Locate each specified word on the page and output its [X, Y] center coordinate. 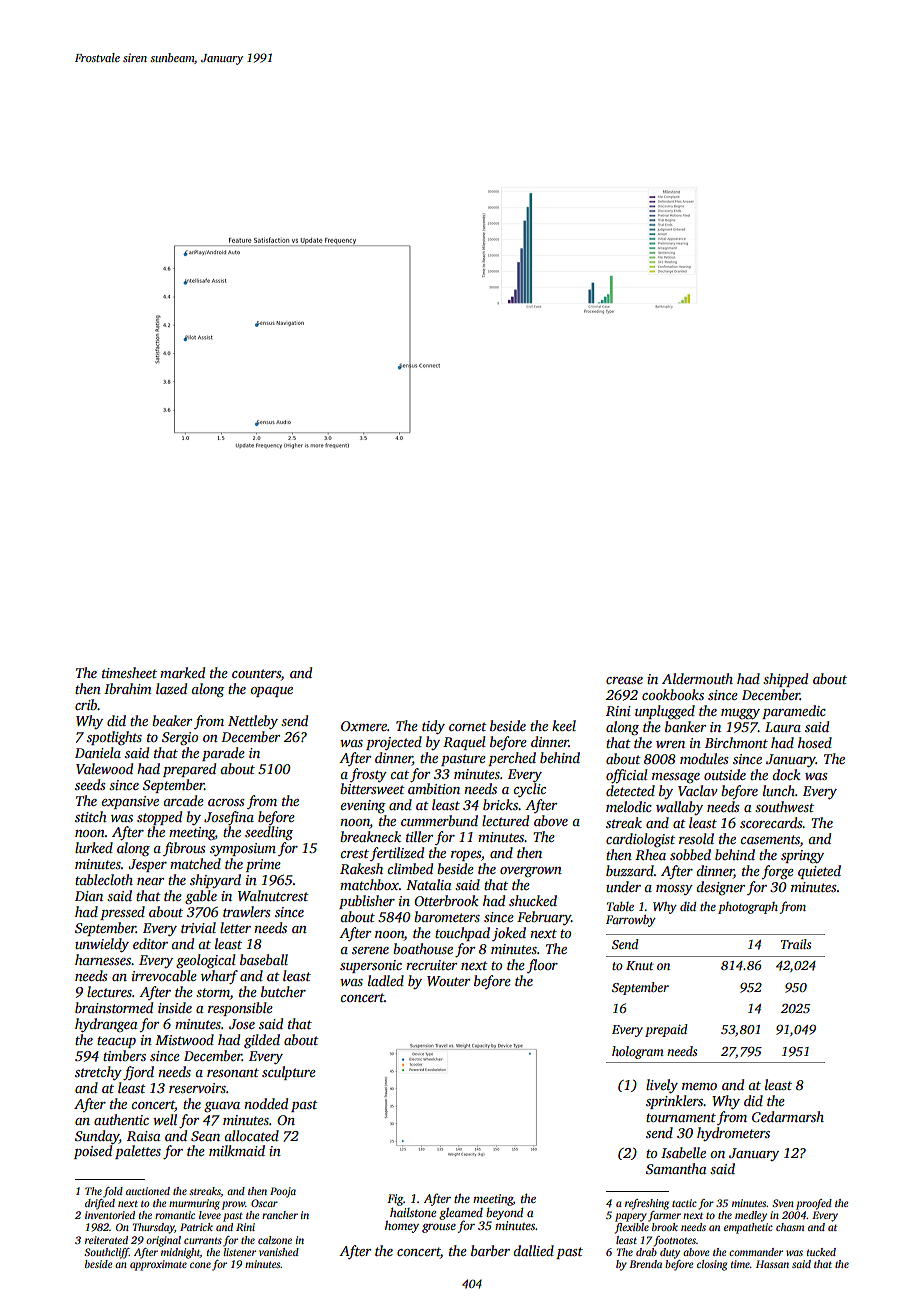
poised [93, 1152]
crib [86, 704]
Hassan [772, 1264]
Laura [783, 727]
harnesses [103, 959]
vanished [279, 1252]
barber [490, 1250]
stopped [159, 818]
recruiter [431, 965]
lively [662, 1086]
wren [670, 744]
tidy [433, 727]
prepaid [666, 1030]
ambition [434, 788]
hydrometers [733, 1134]
